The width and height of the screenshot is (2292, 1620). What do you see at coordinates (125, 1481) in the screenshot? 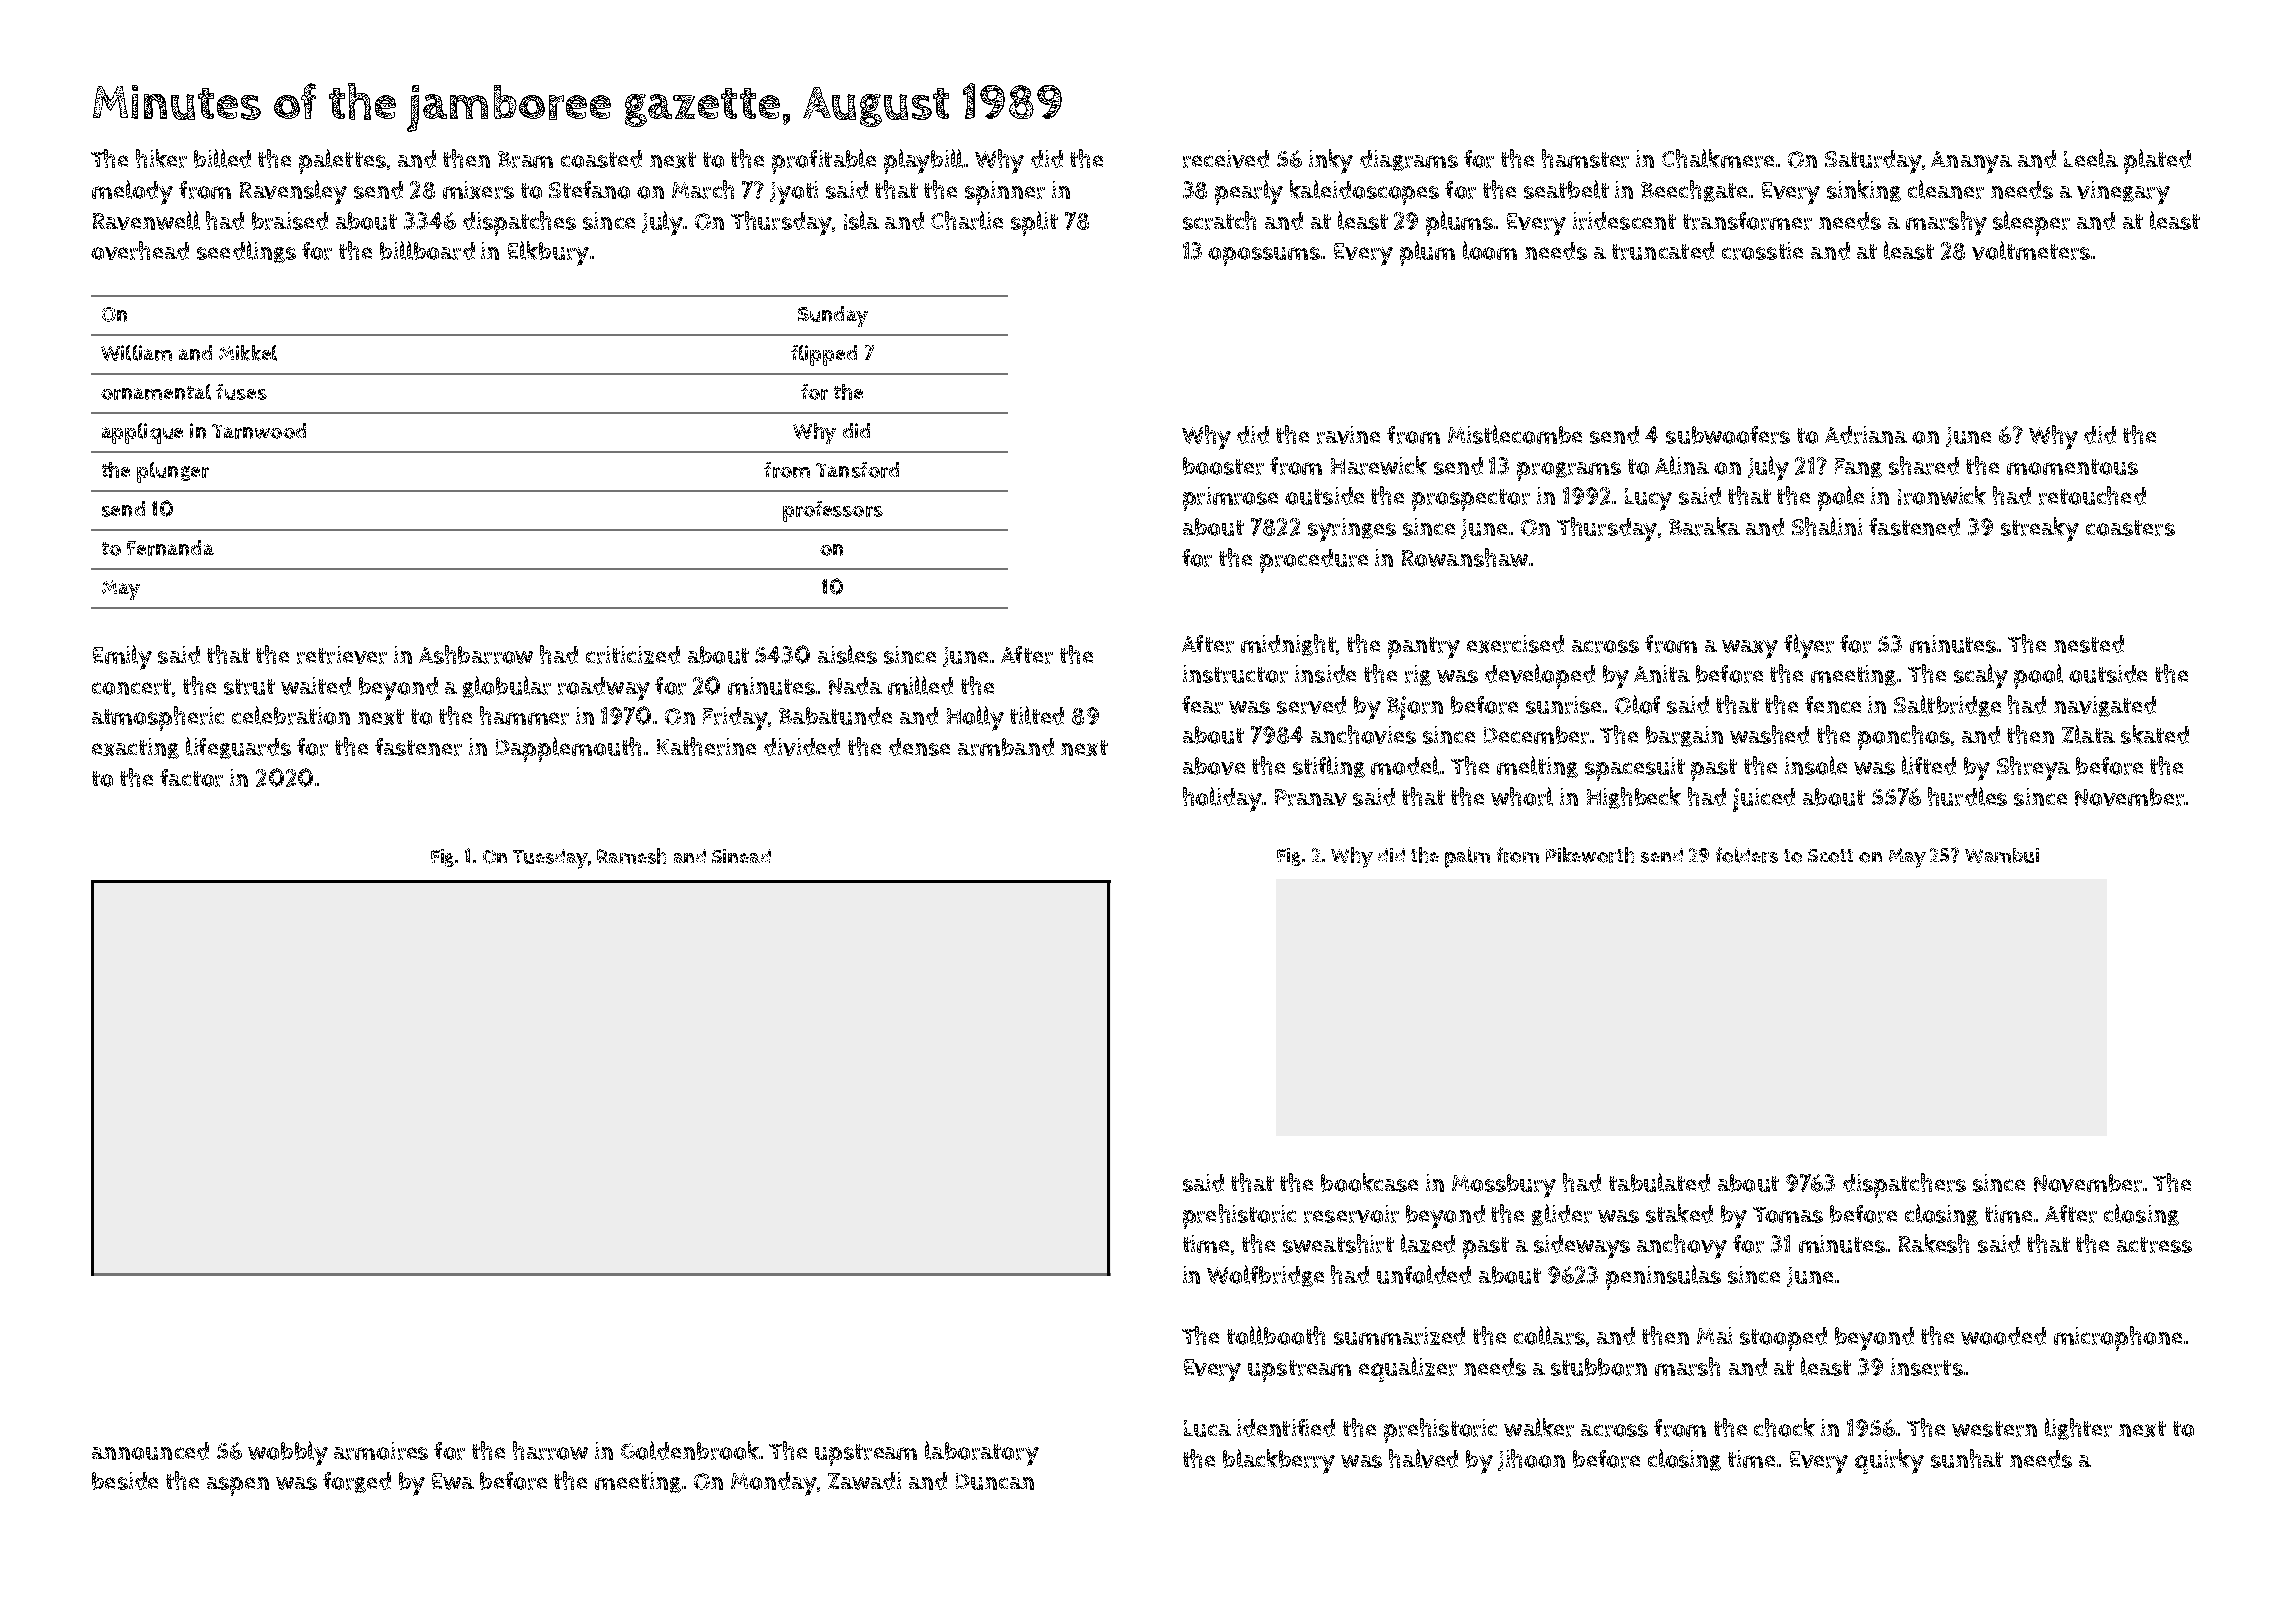
I see `beside` at bounding box center [125, 1481].
